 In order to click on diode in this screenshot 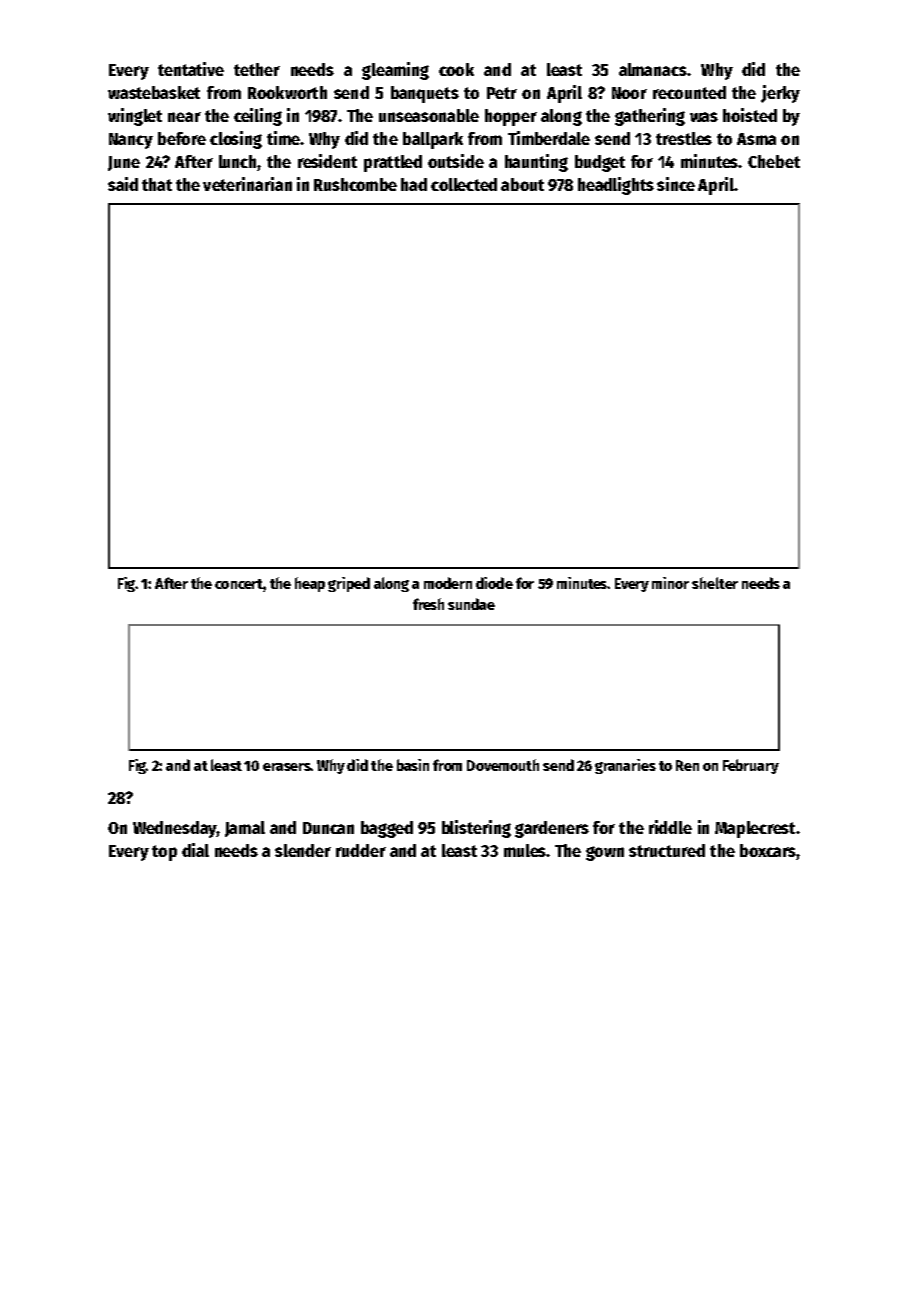, I will do `click(494, 583)`.
